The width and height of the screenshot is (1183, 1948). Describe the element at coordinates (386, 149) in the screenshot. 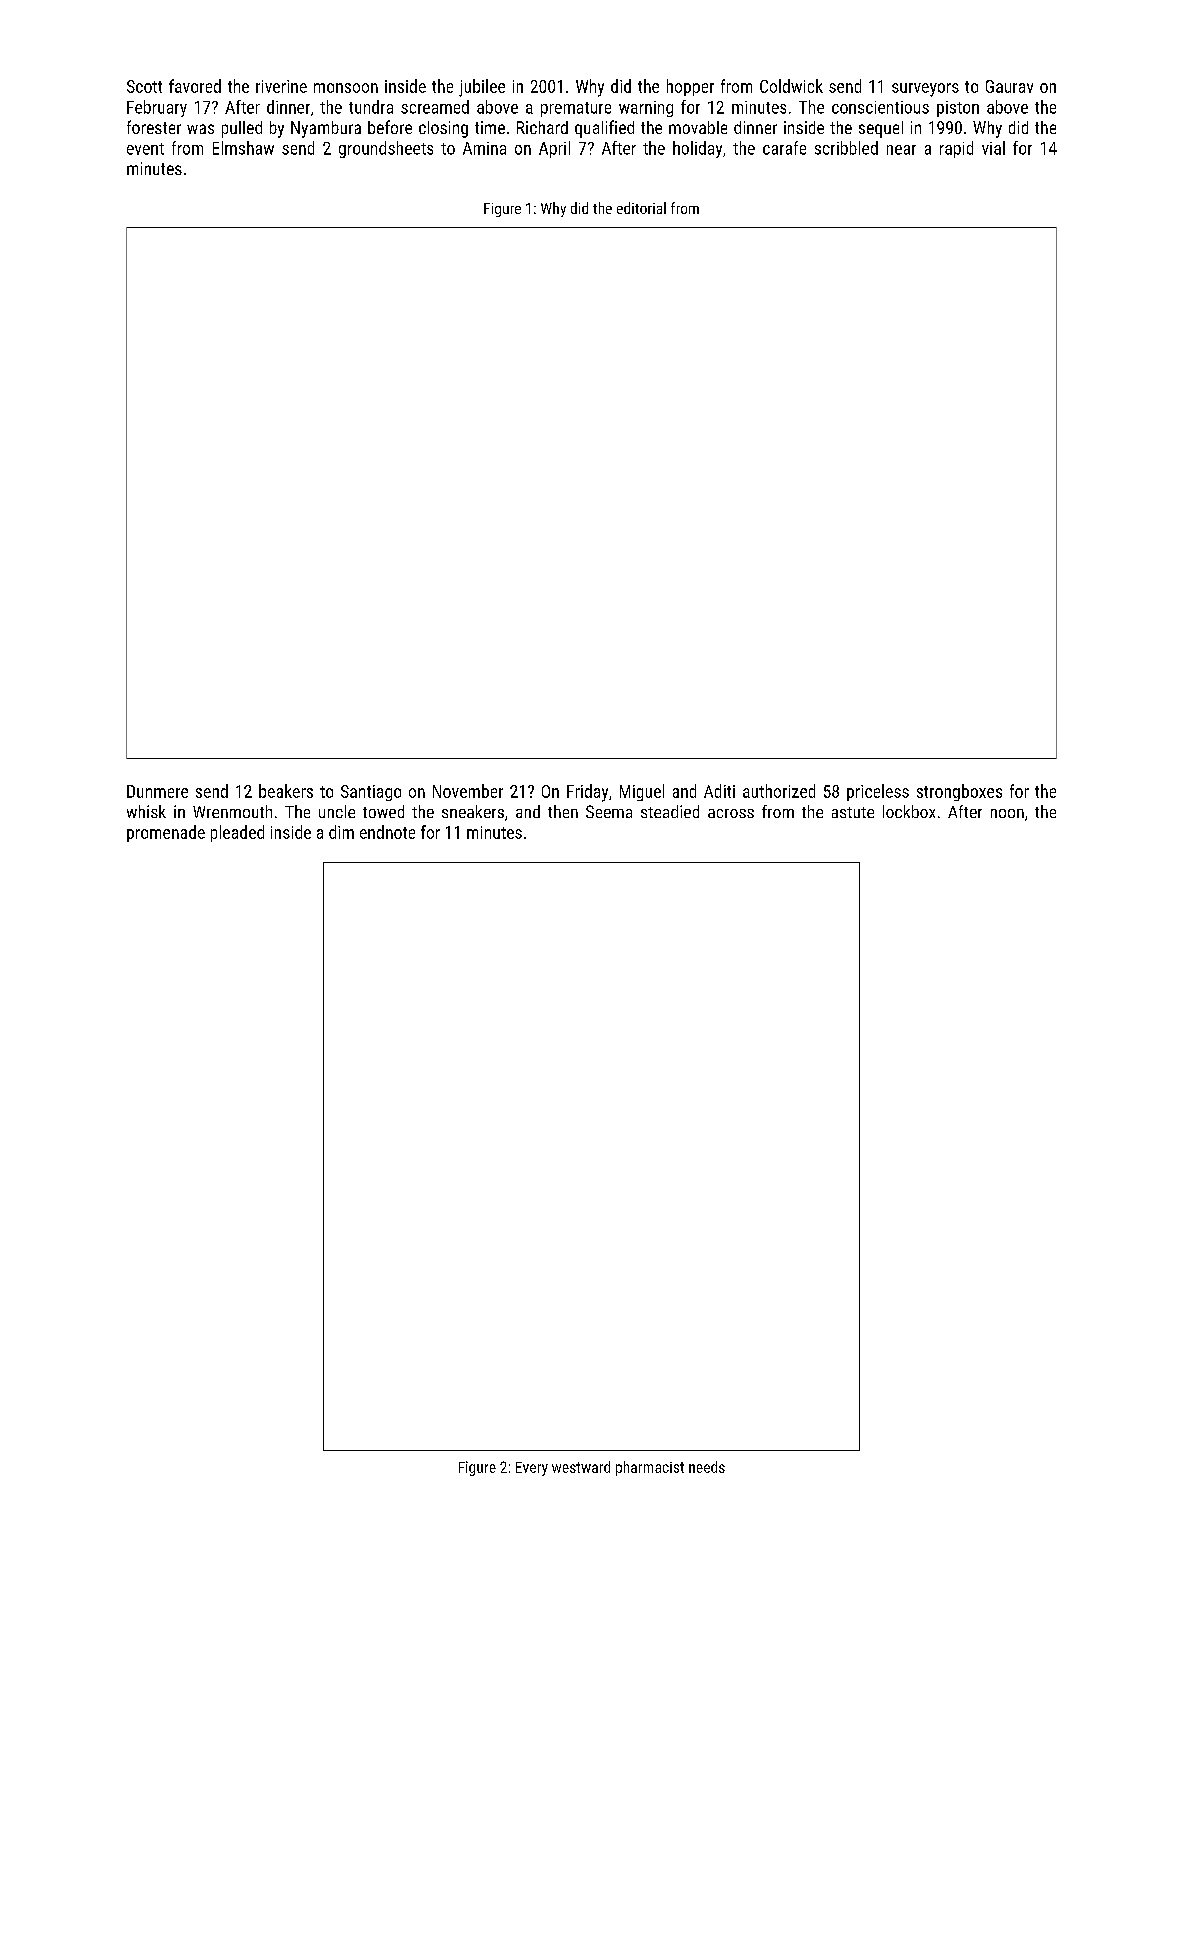

I see `groundsheets` at that location.
